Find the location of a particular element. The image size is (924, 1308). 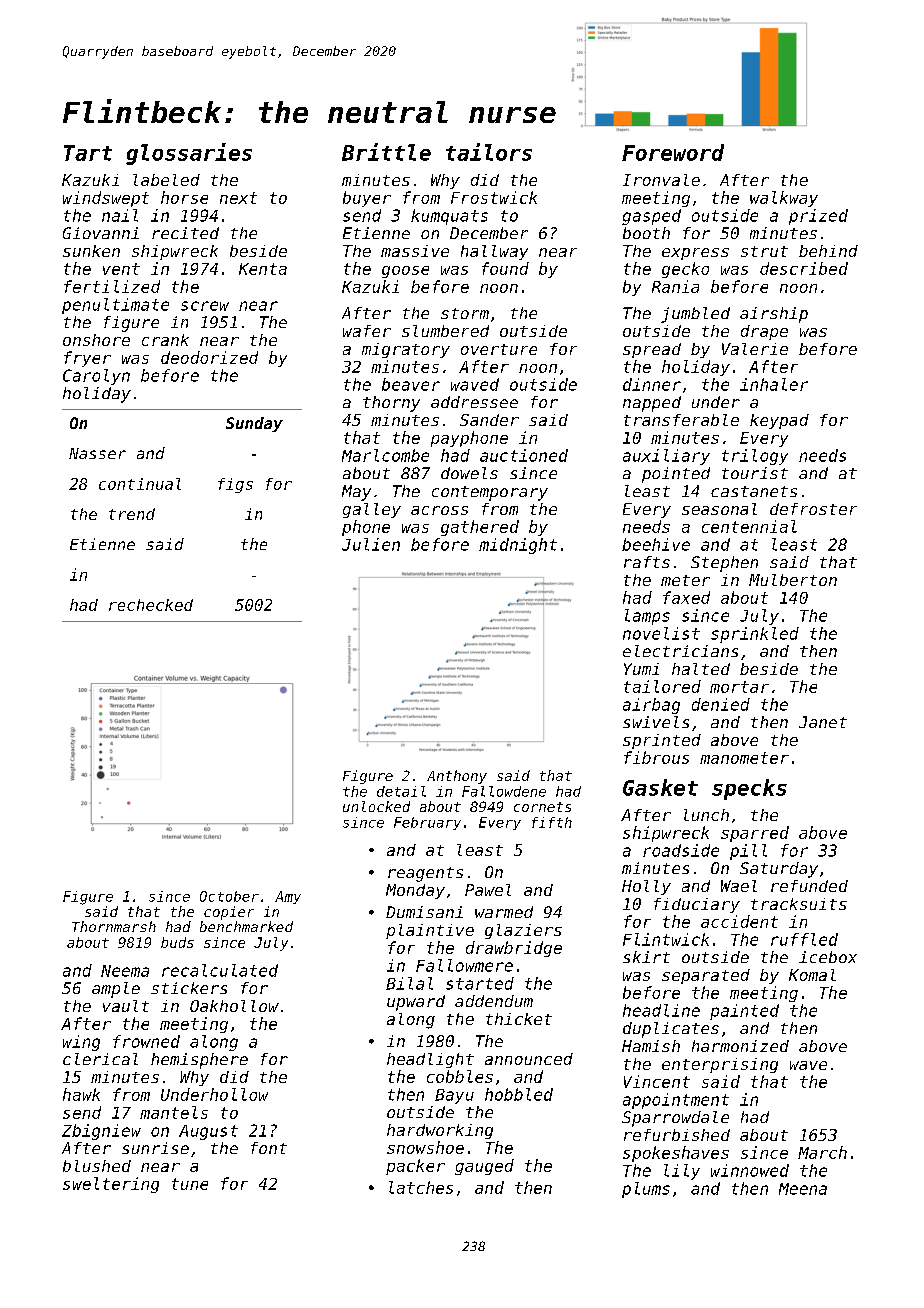

next is located at coordinates (238, 198).
